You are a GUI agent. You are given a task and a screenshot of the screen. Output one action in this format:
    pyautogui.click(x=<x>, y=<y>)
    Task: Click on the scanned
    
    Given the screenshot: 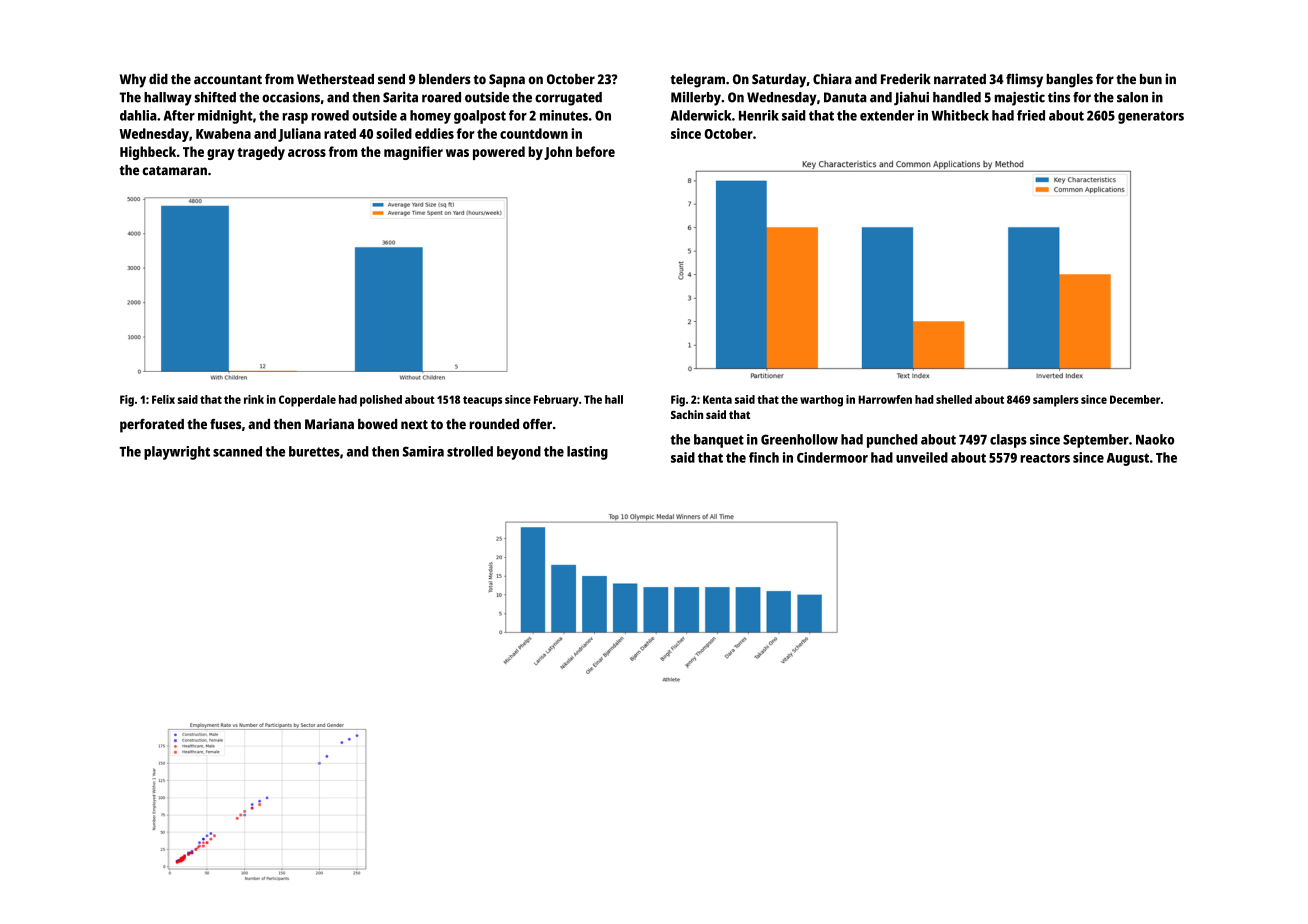 What is the action you would take?
    pyautogui.click(x=237, y=451)
